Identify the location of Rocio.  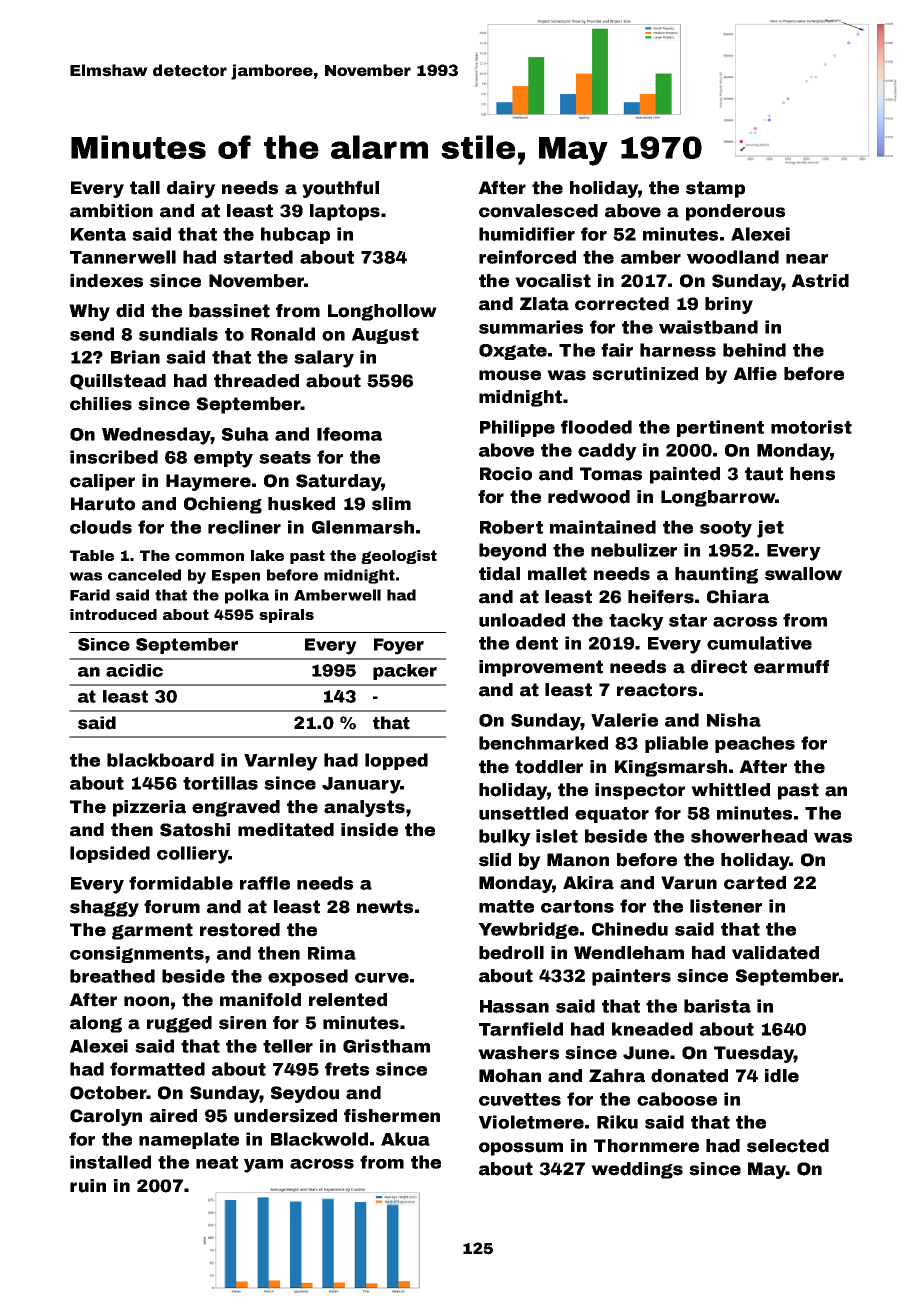
(506, 474).
